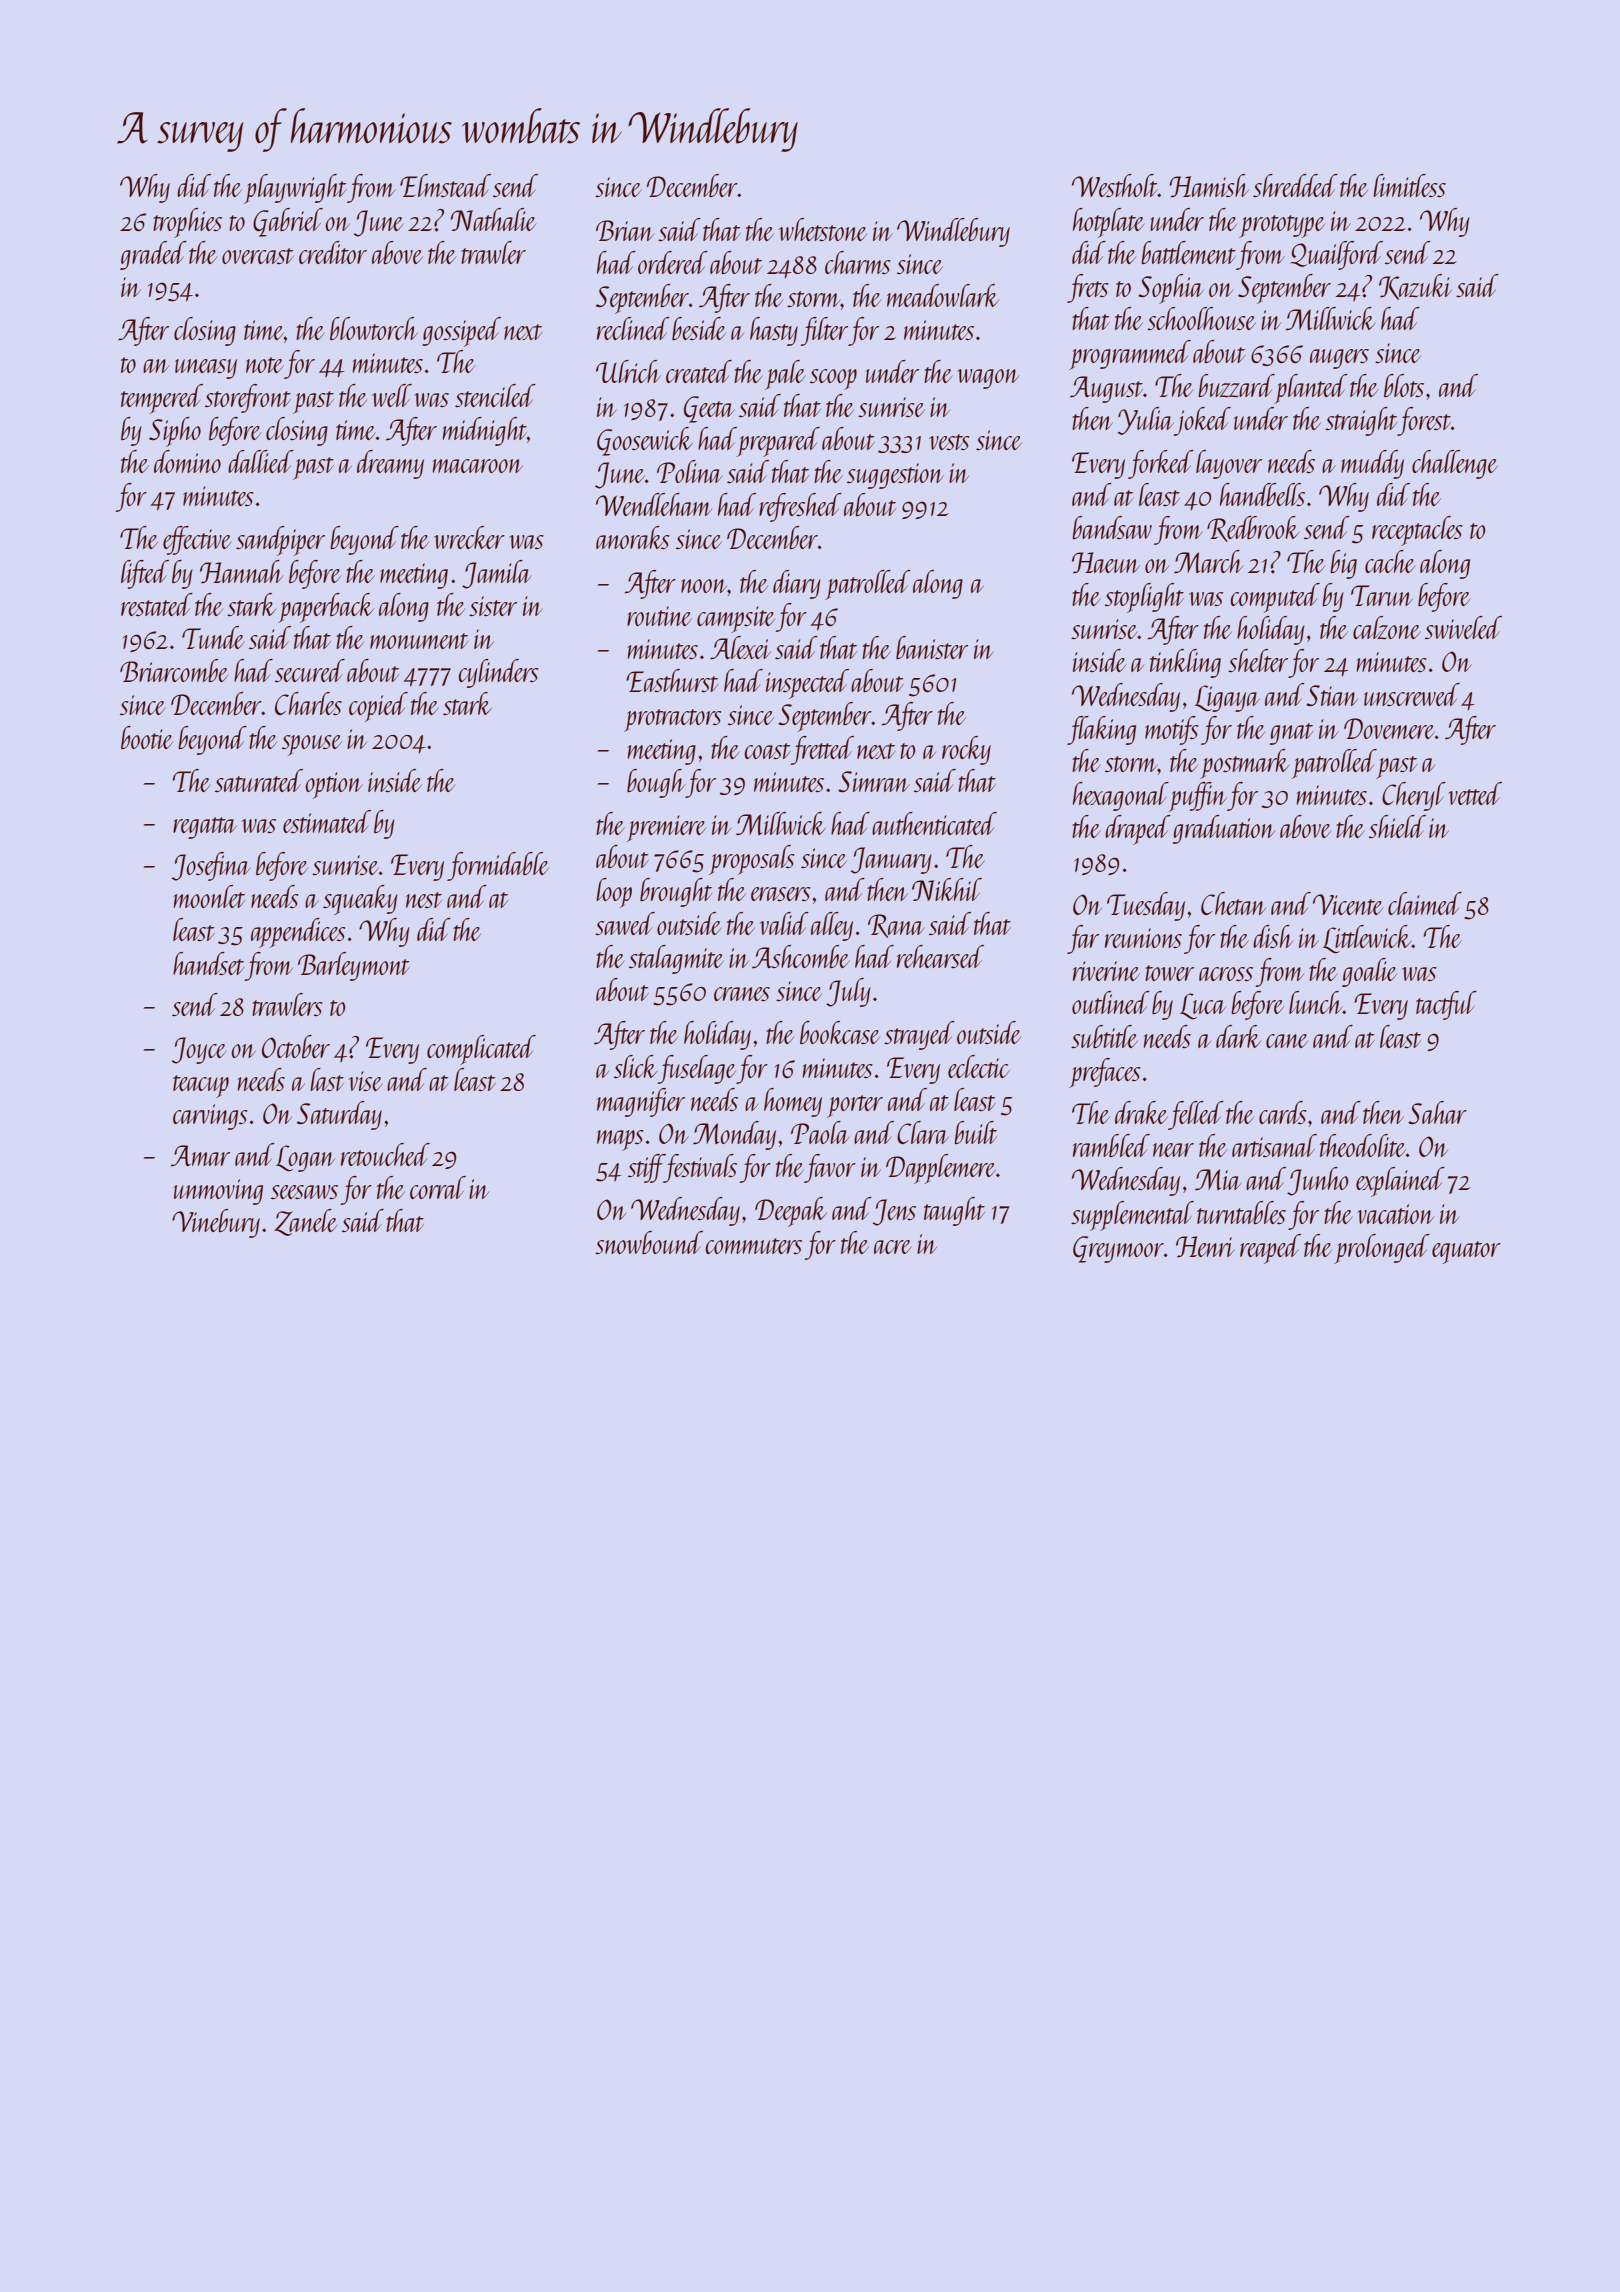  Describe the element at coordinates (891, 860) in the screenshot. I see `January` at that location.
